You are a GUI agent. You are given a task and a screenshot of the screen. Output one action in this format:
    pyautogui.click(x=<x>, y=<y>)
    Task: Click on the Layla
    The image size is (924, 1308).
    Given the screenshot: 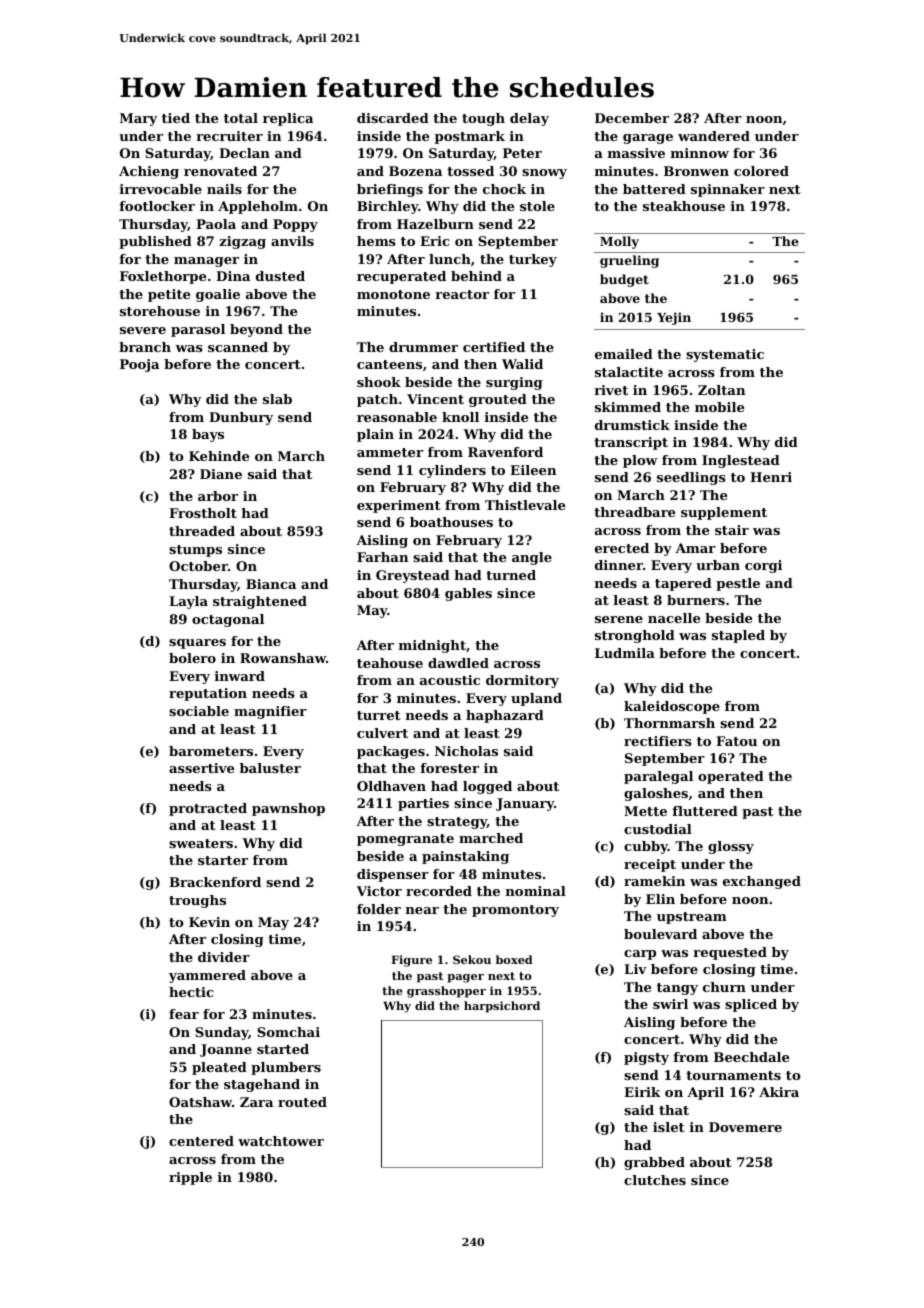 What is the action you would take?
    pyautogui.click(x=188, y=602)
